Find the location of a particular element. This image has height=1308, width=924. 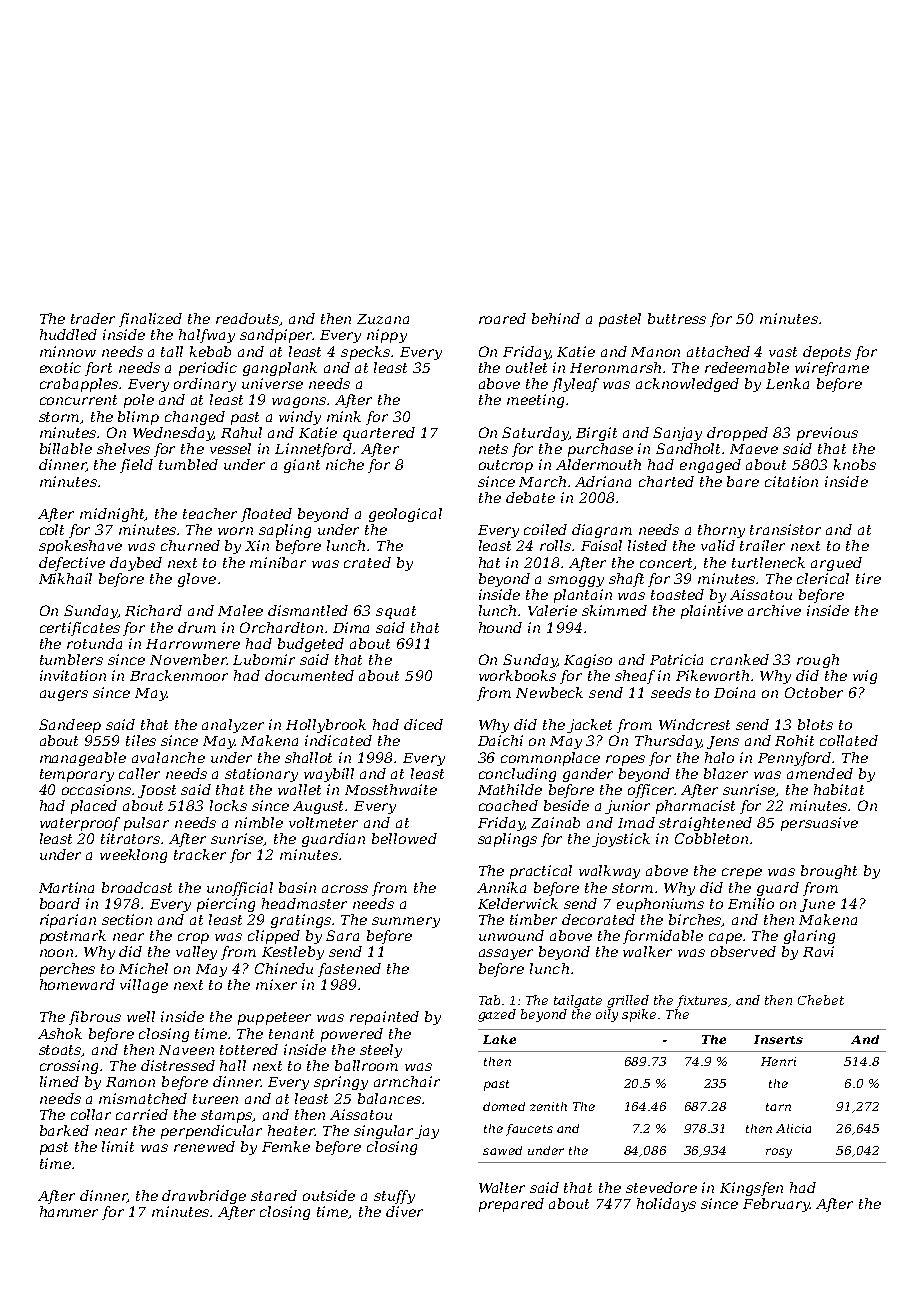

Annika is located at coordinates (501, 887).
